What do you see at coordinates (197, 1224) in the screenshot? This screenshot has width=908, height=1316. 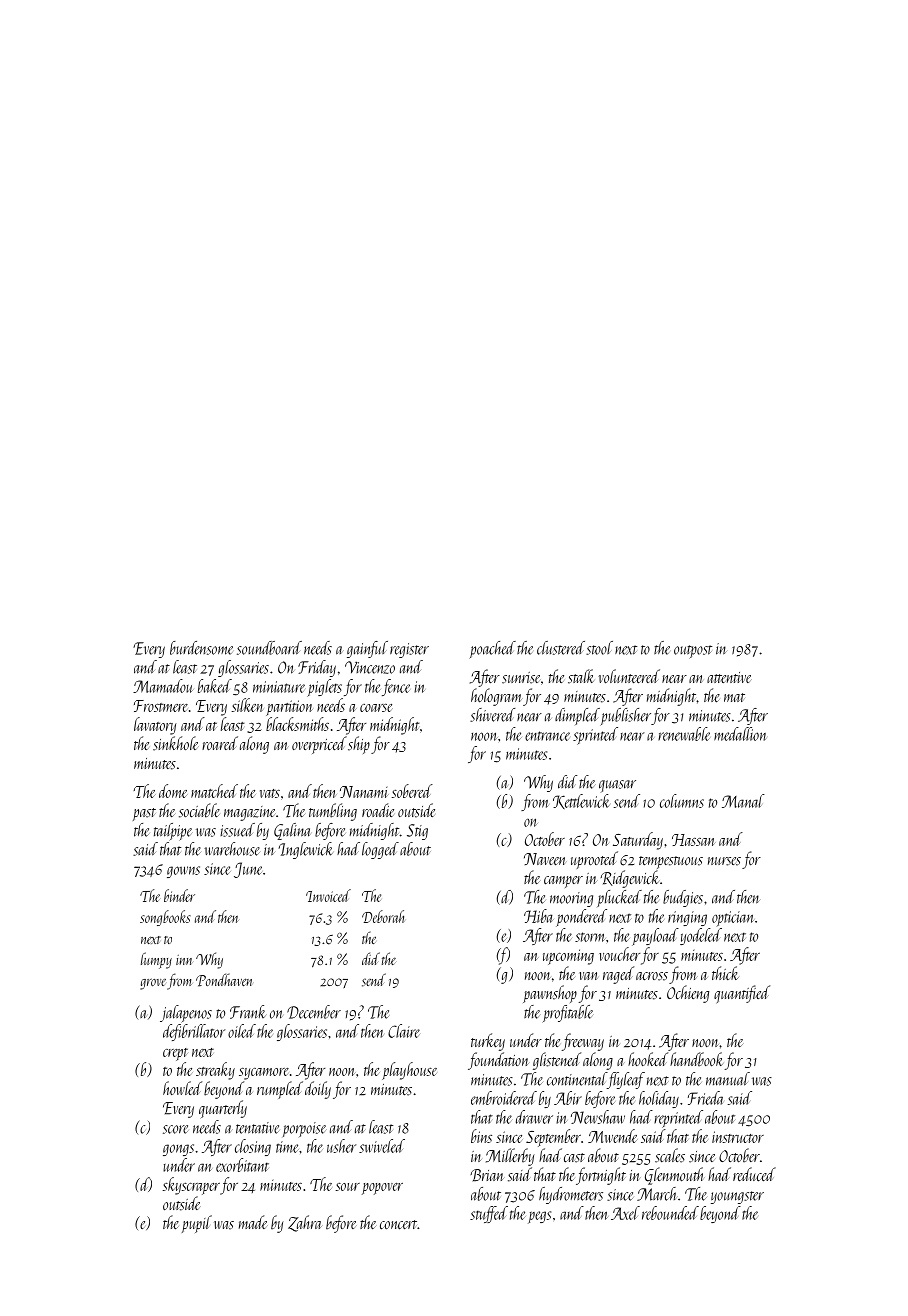 I see `pupil` at bounding box center [197, 1224].
